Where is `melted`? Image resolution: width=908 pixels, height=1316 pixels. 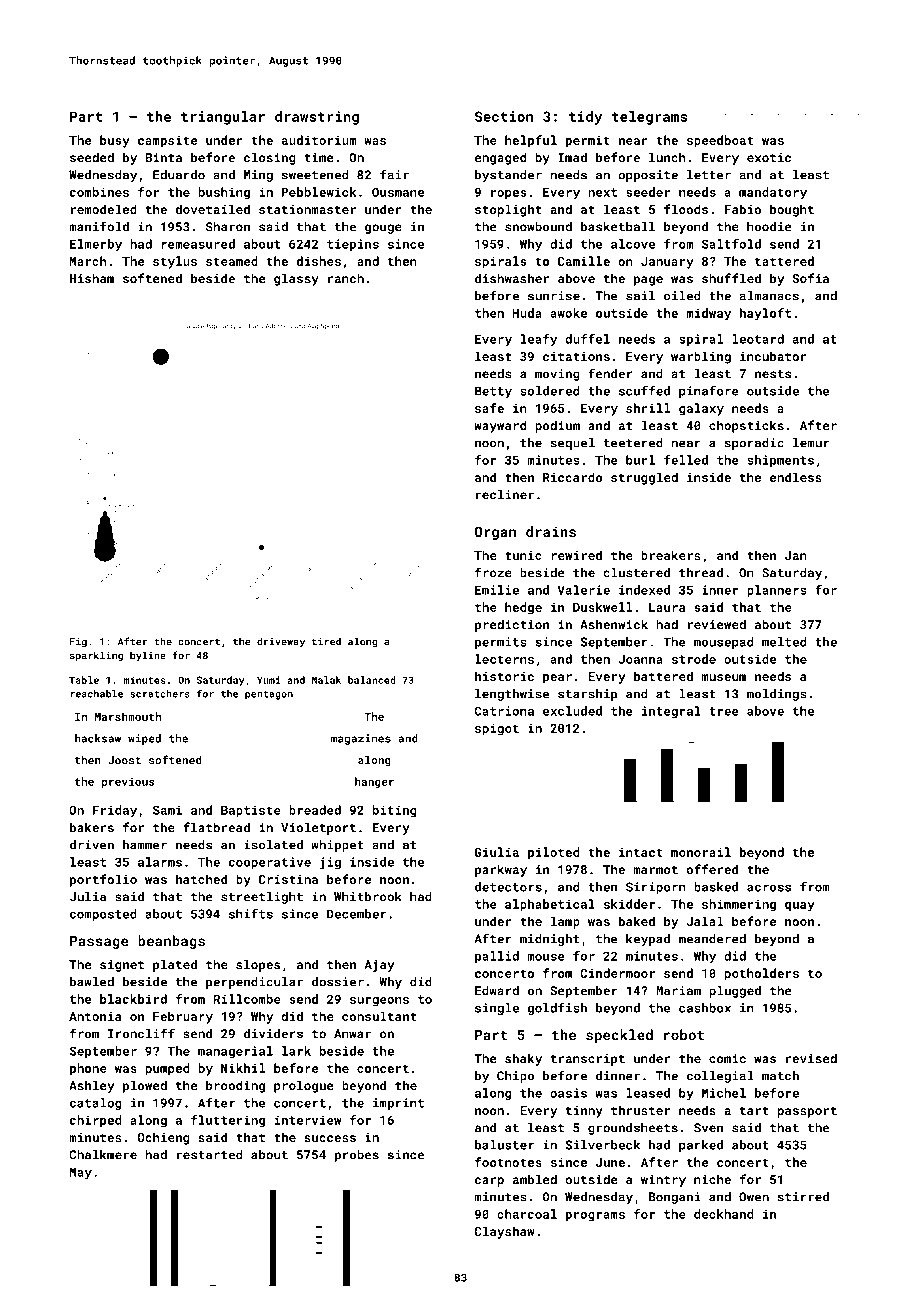
melted is located at coordinates (784, 642).
